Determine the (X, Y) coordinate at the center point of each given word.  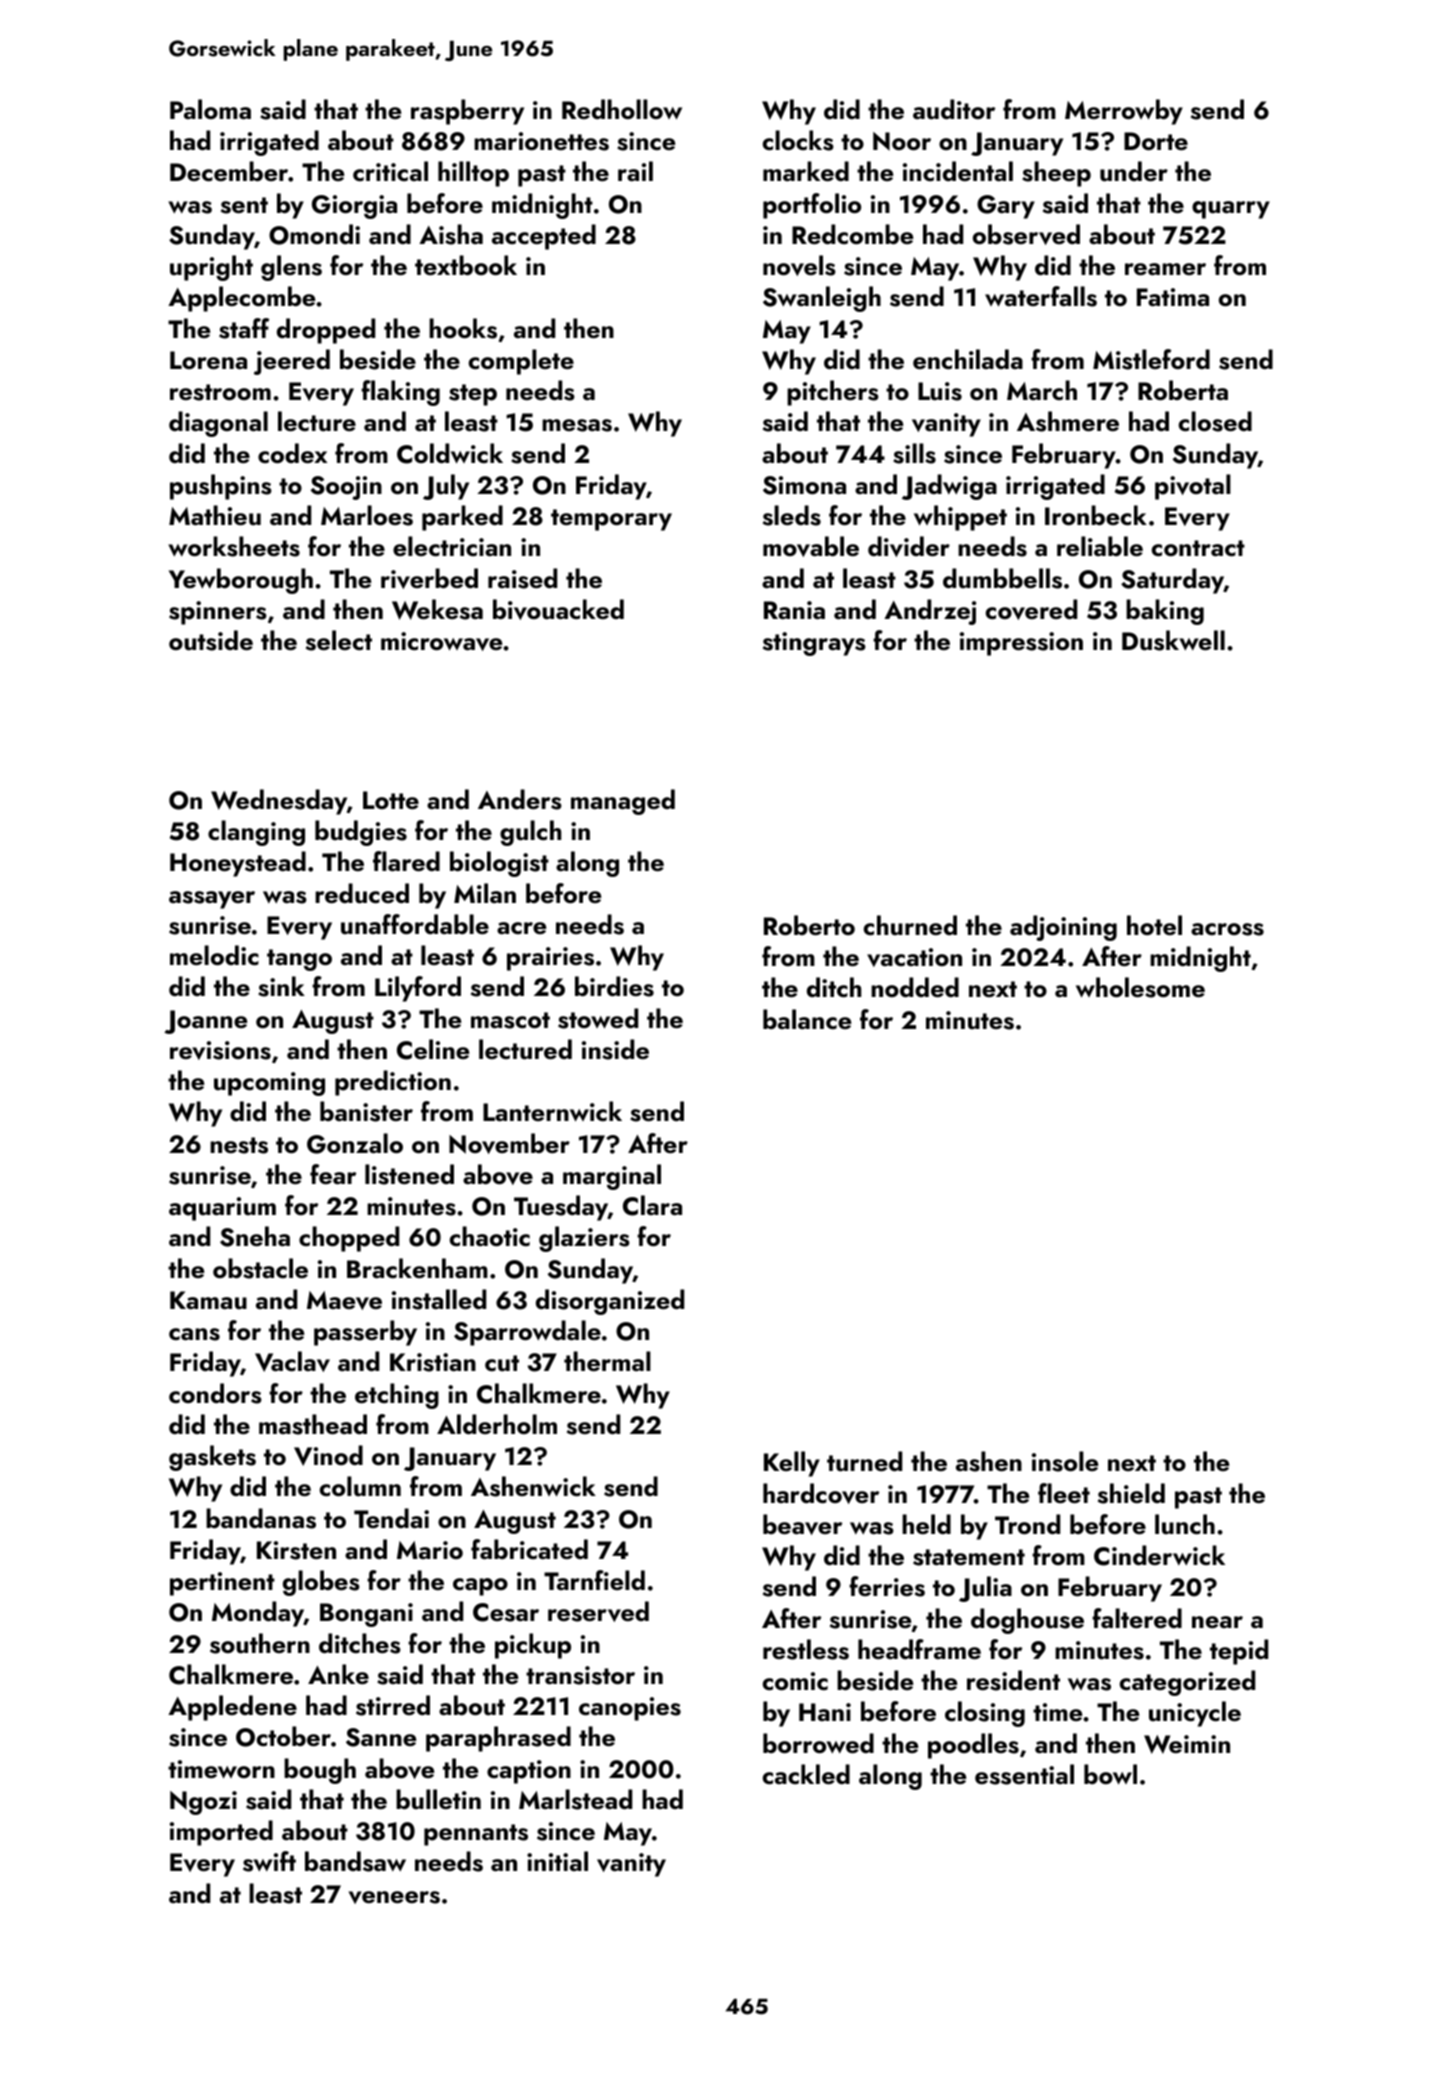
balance (807, 1019)
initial (557, 1861)
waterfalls (1041, 296)
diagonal (218, 424)
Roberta (1183, 390)
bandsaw (355, 1861)
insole (1065, 1461)
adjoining (1063, 928)
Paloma (210, 109)
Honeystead (238, 864)
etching (397, 1396)
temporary (611, 520)
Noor (902, 141)
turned (864, 1461)
